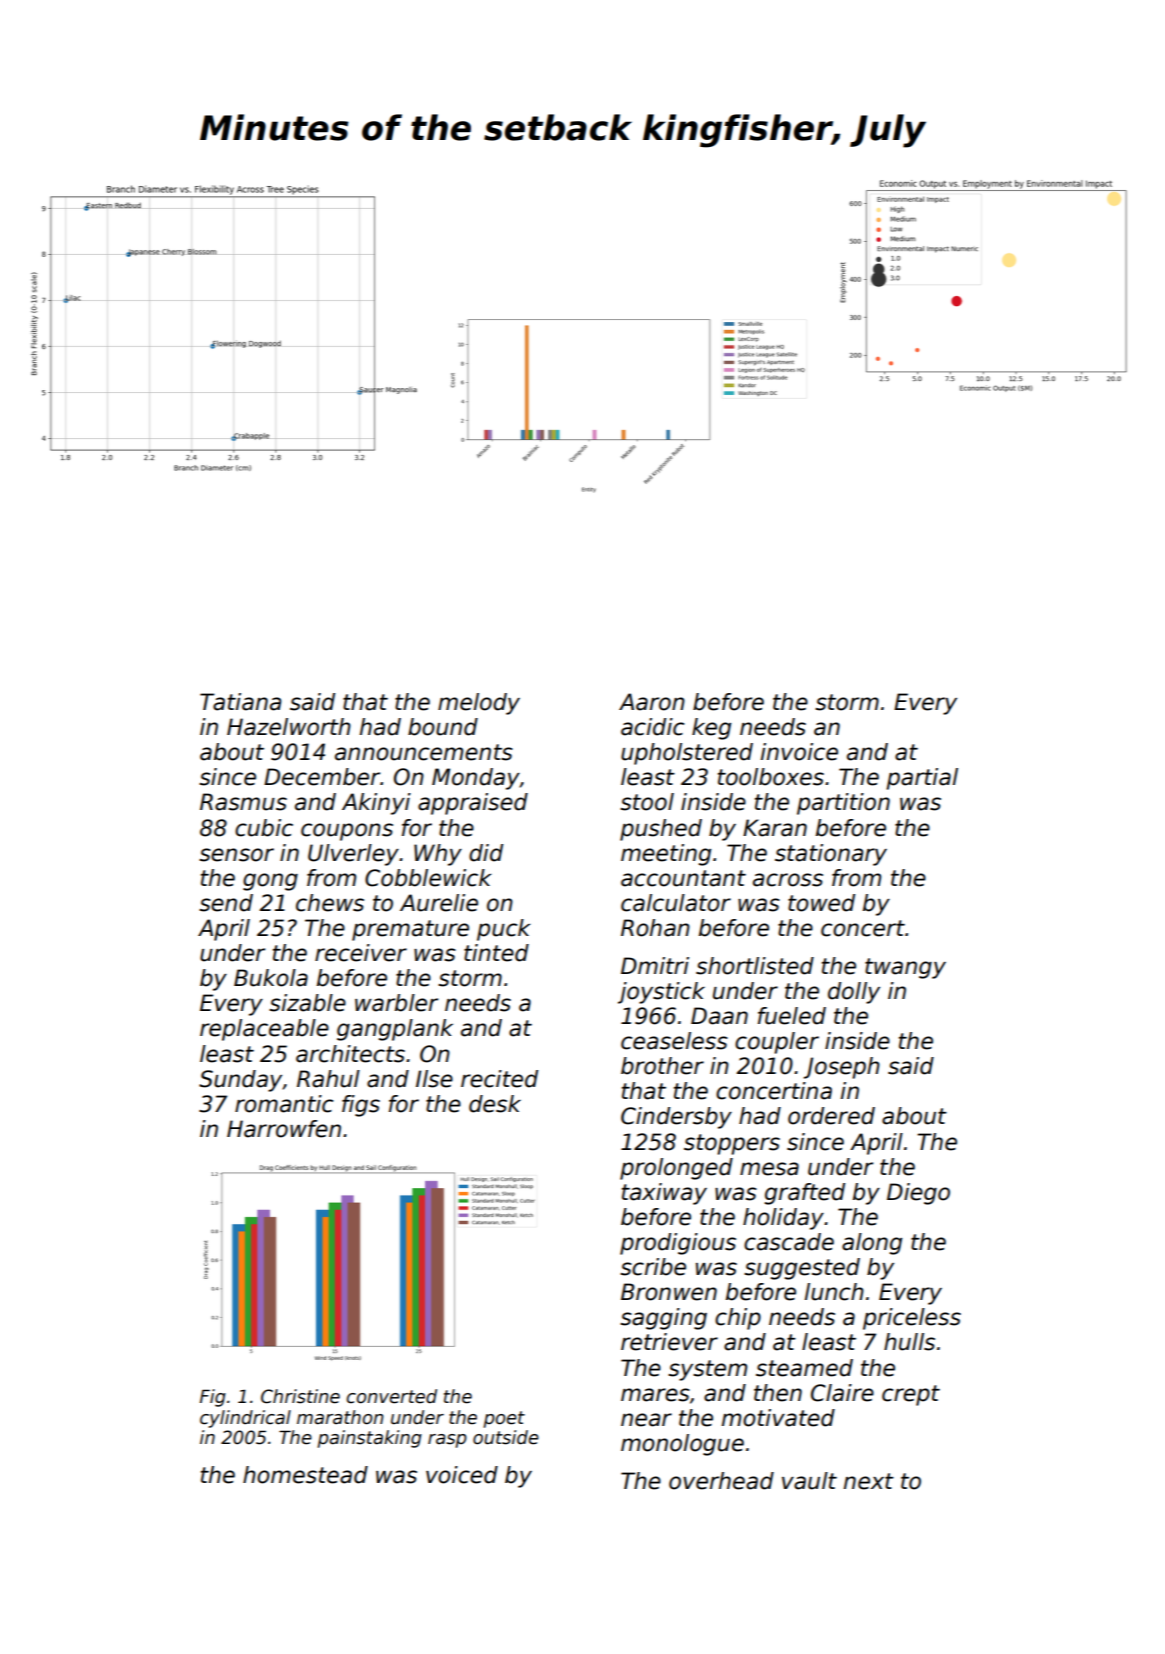 Image resolution: width=1165 pixels, height=1654 pixels. What do you see at coordinates (872, 1244) in the document?
I see `along` at bounding box center [872, 1244].
